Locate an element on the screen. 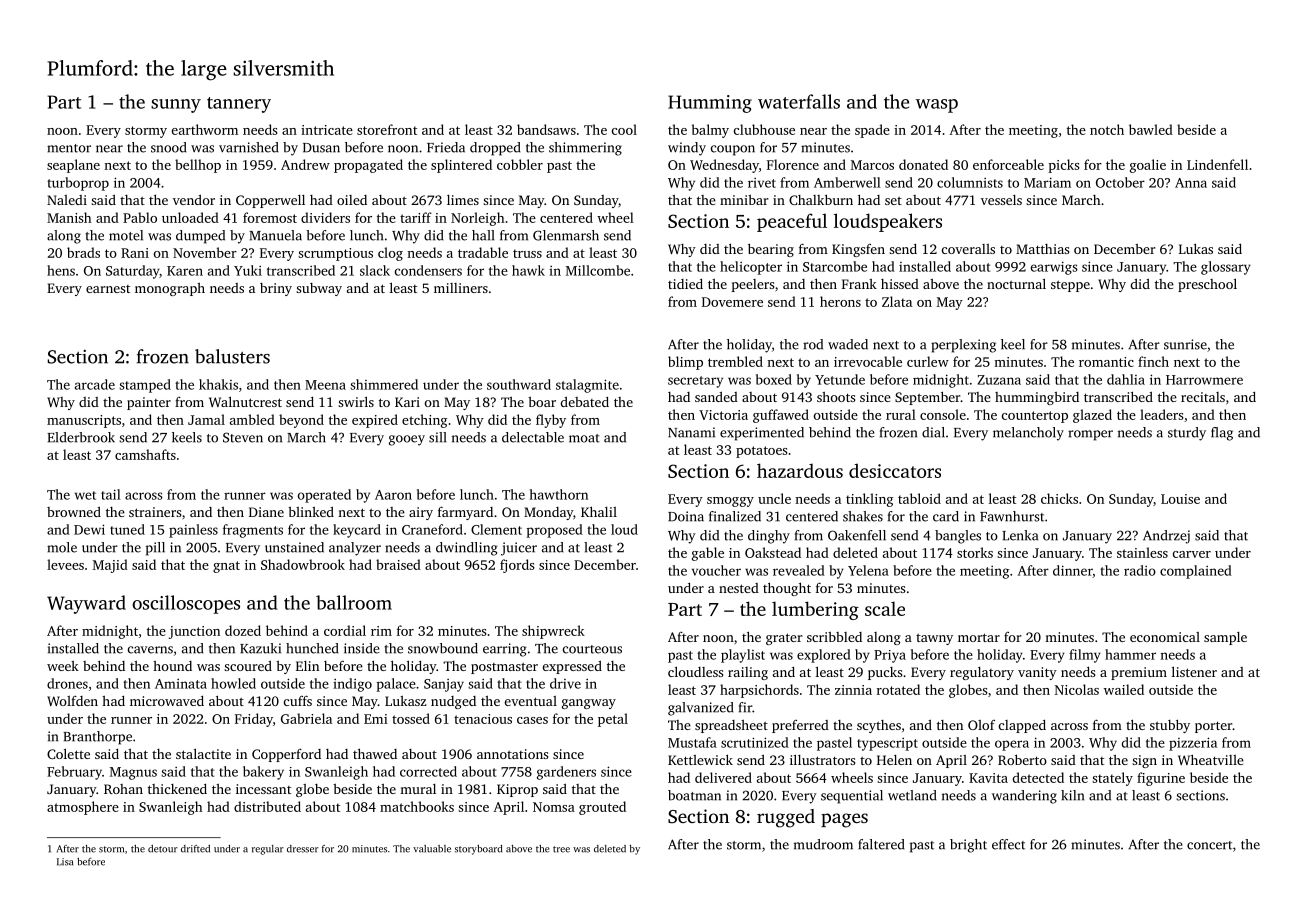 The width and height of the screenshot is (1308, 924). Nicolas is located at coordinates (1076, 689).
